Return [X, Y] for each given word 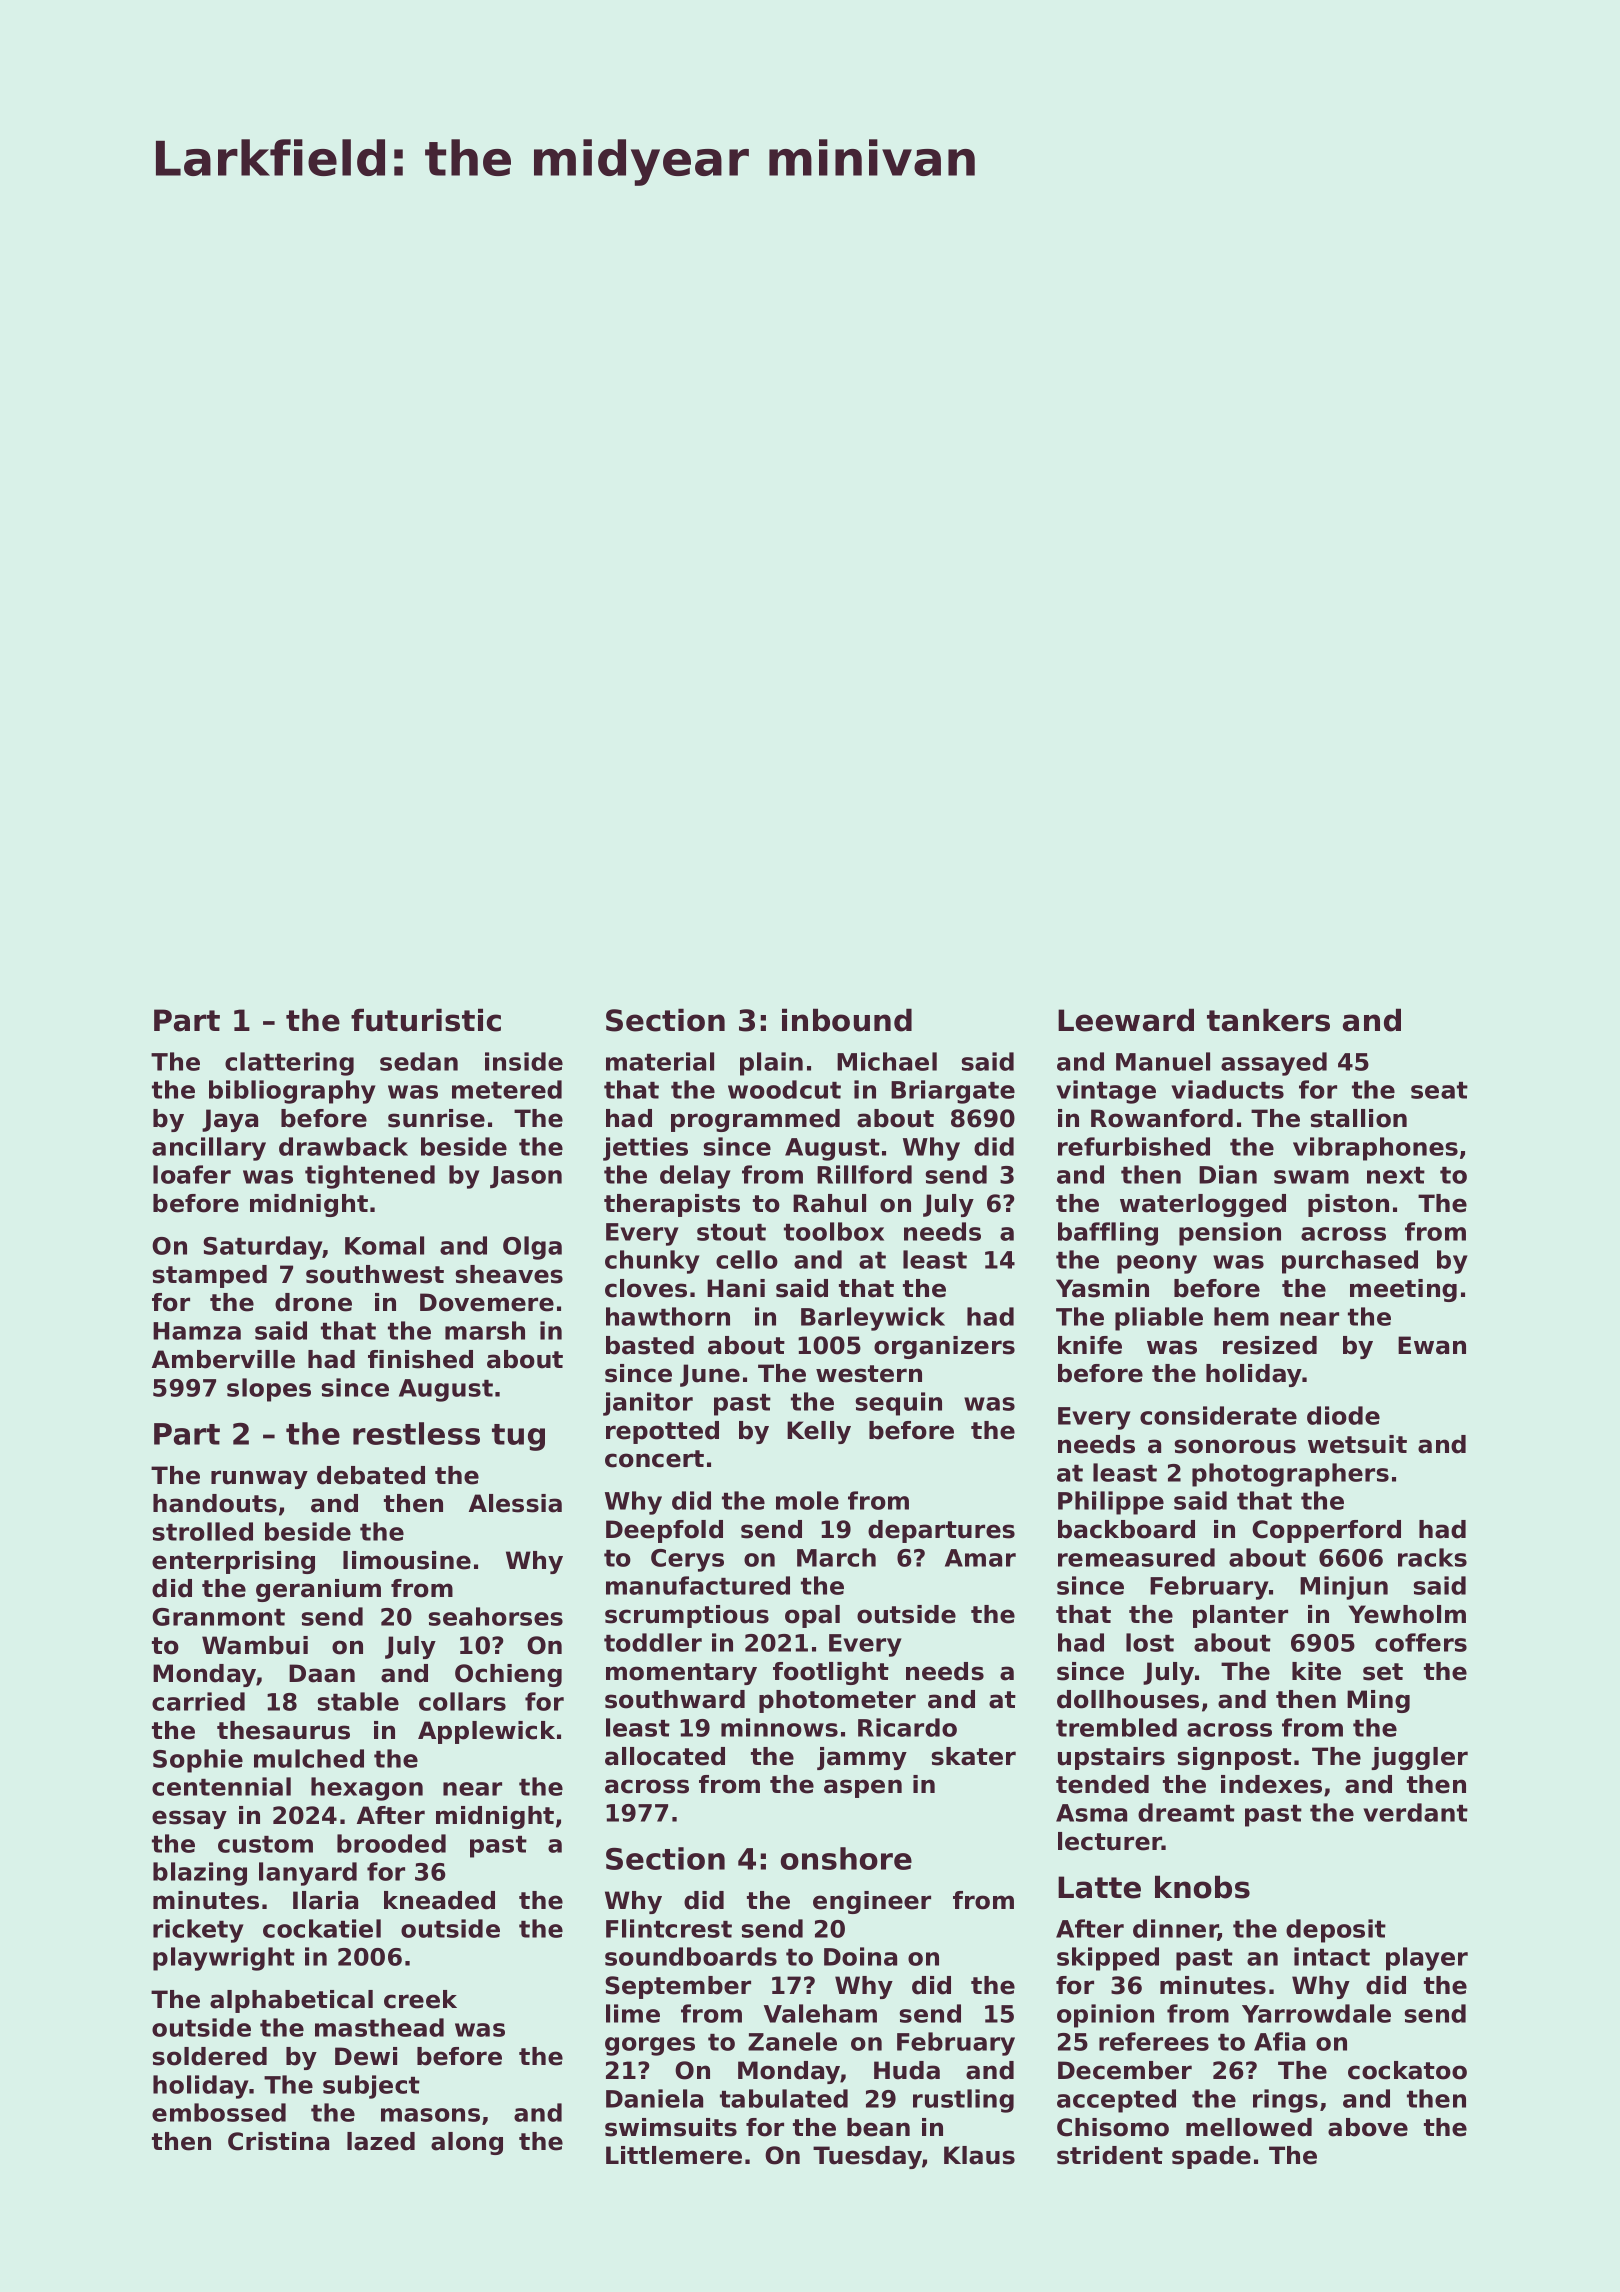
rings [1285, 2101]
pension [1230, 1234]
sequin [899, 1404]
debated [371, 1475]
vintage [1106, 1092]
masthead [379, 2027]
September [678, 1987]
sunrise [436, 1118]
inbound [847, 1020]
